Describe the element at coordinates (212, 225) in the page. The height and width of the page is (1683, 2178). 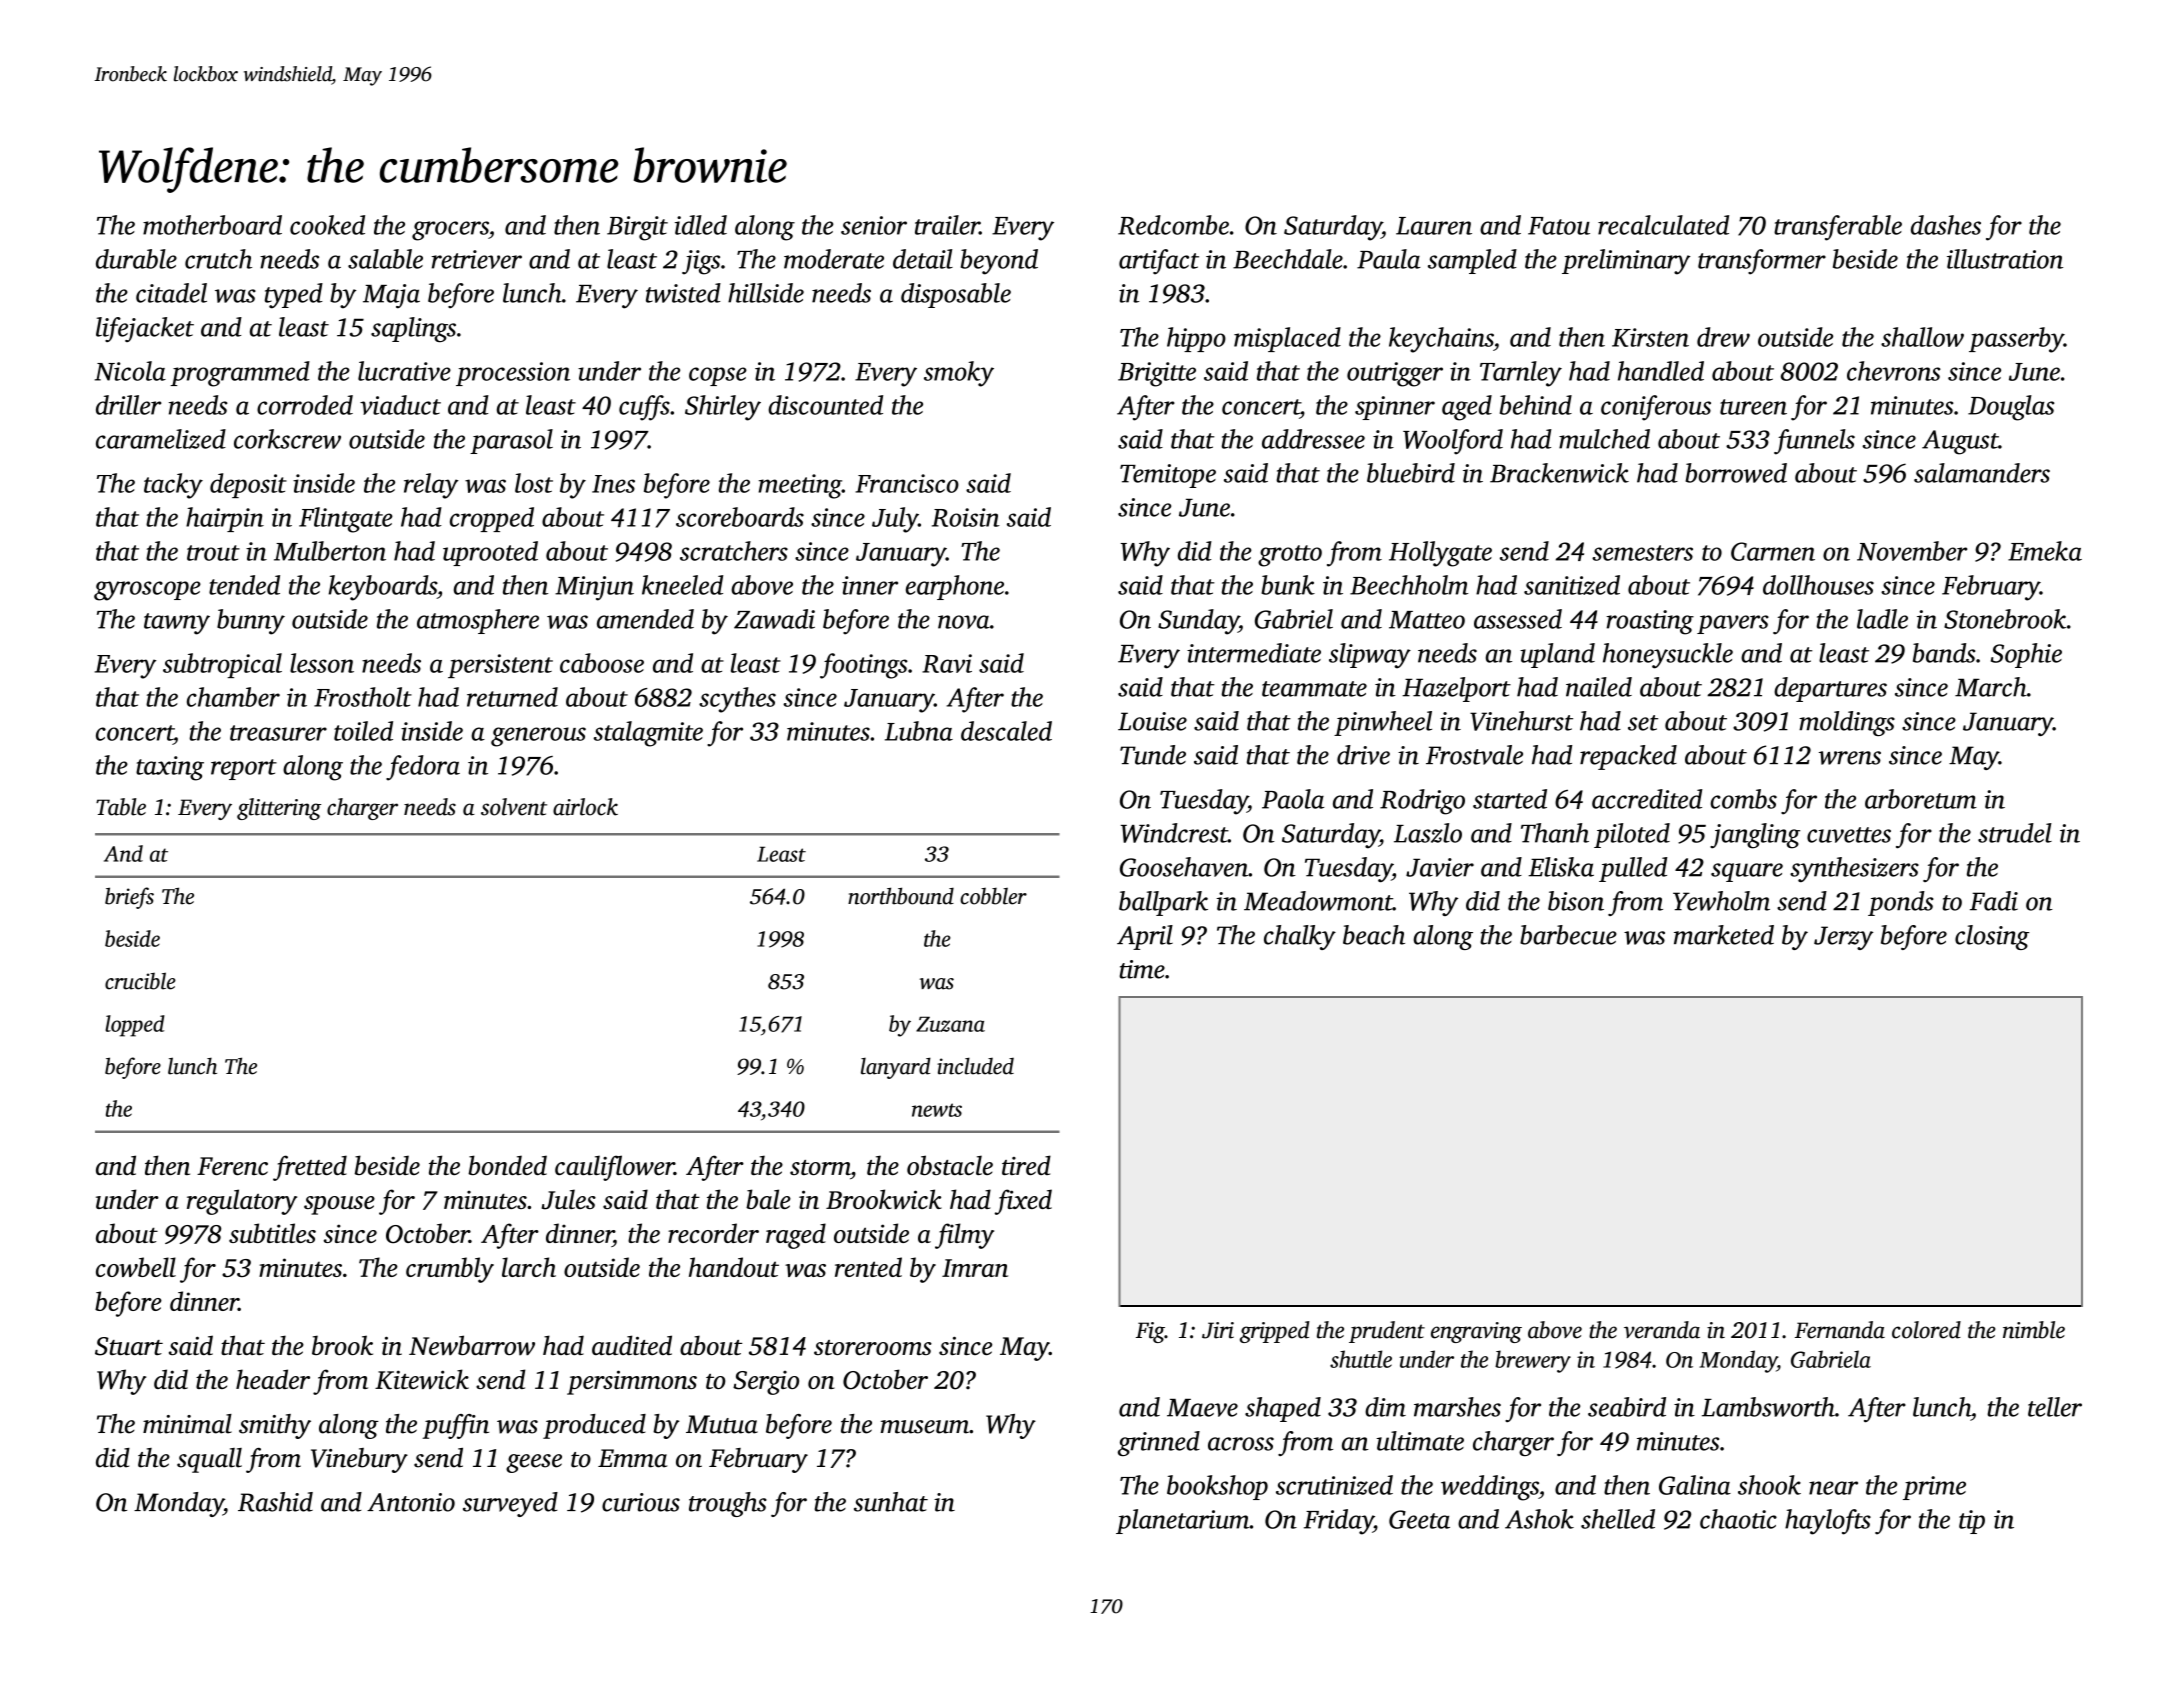
I see `motherboard` at that location.
